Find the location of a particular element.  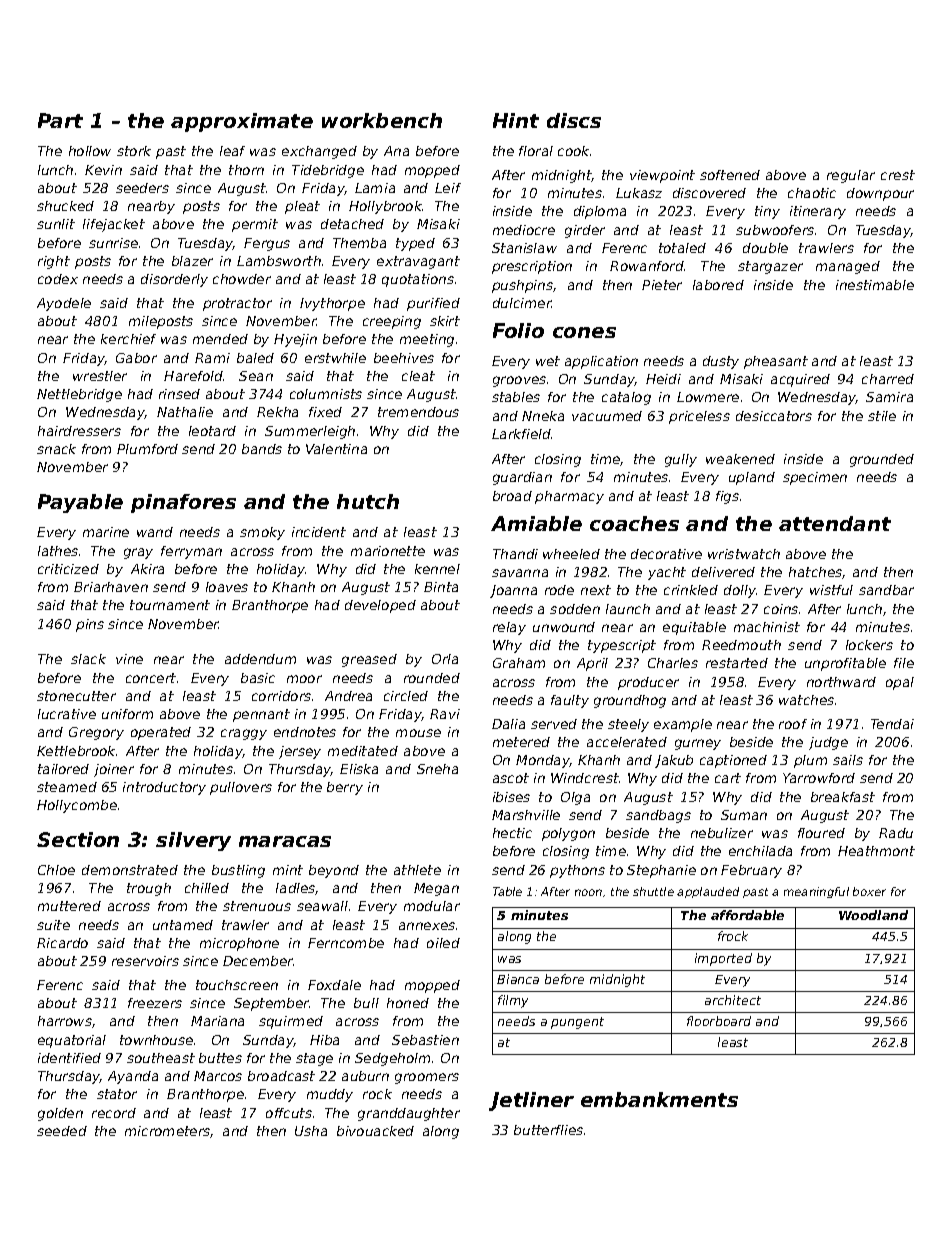

disorderly is located at coordinates (174, 280).
